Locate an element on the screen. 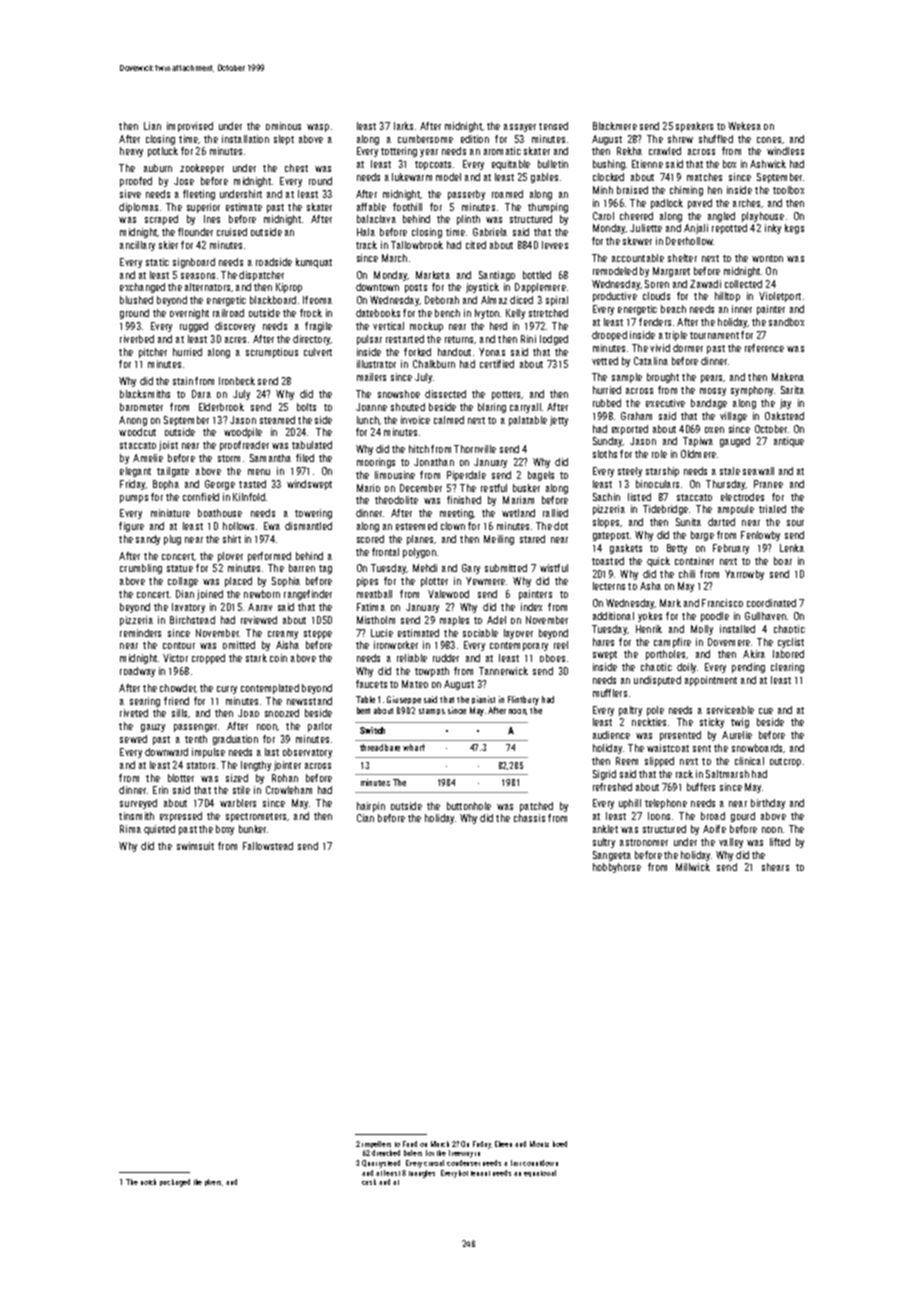 Image resolution: width=924 pixels, height=1308 pixels. speakers is located at coordinates (694, 127).
